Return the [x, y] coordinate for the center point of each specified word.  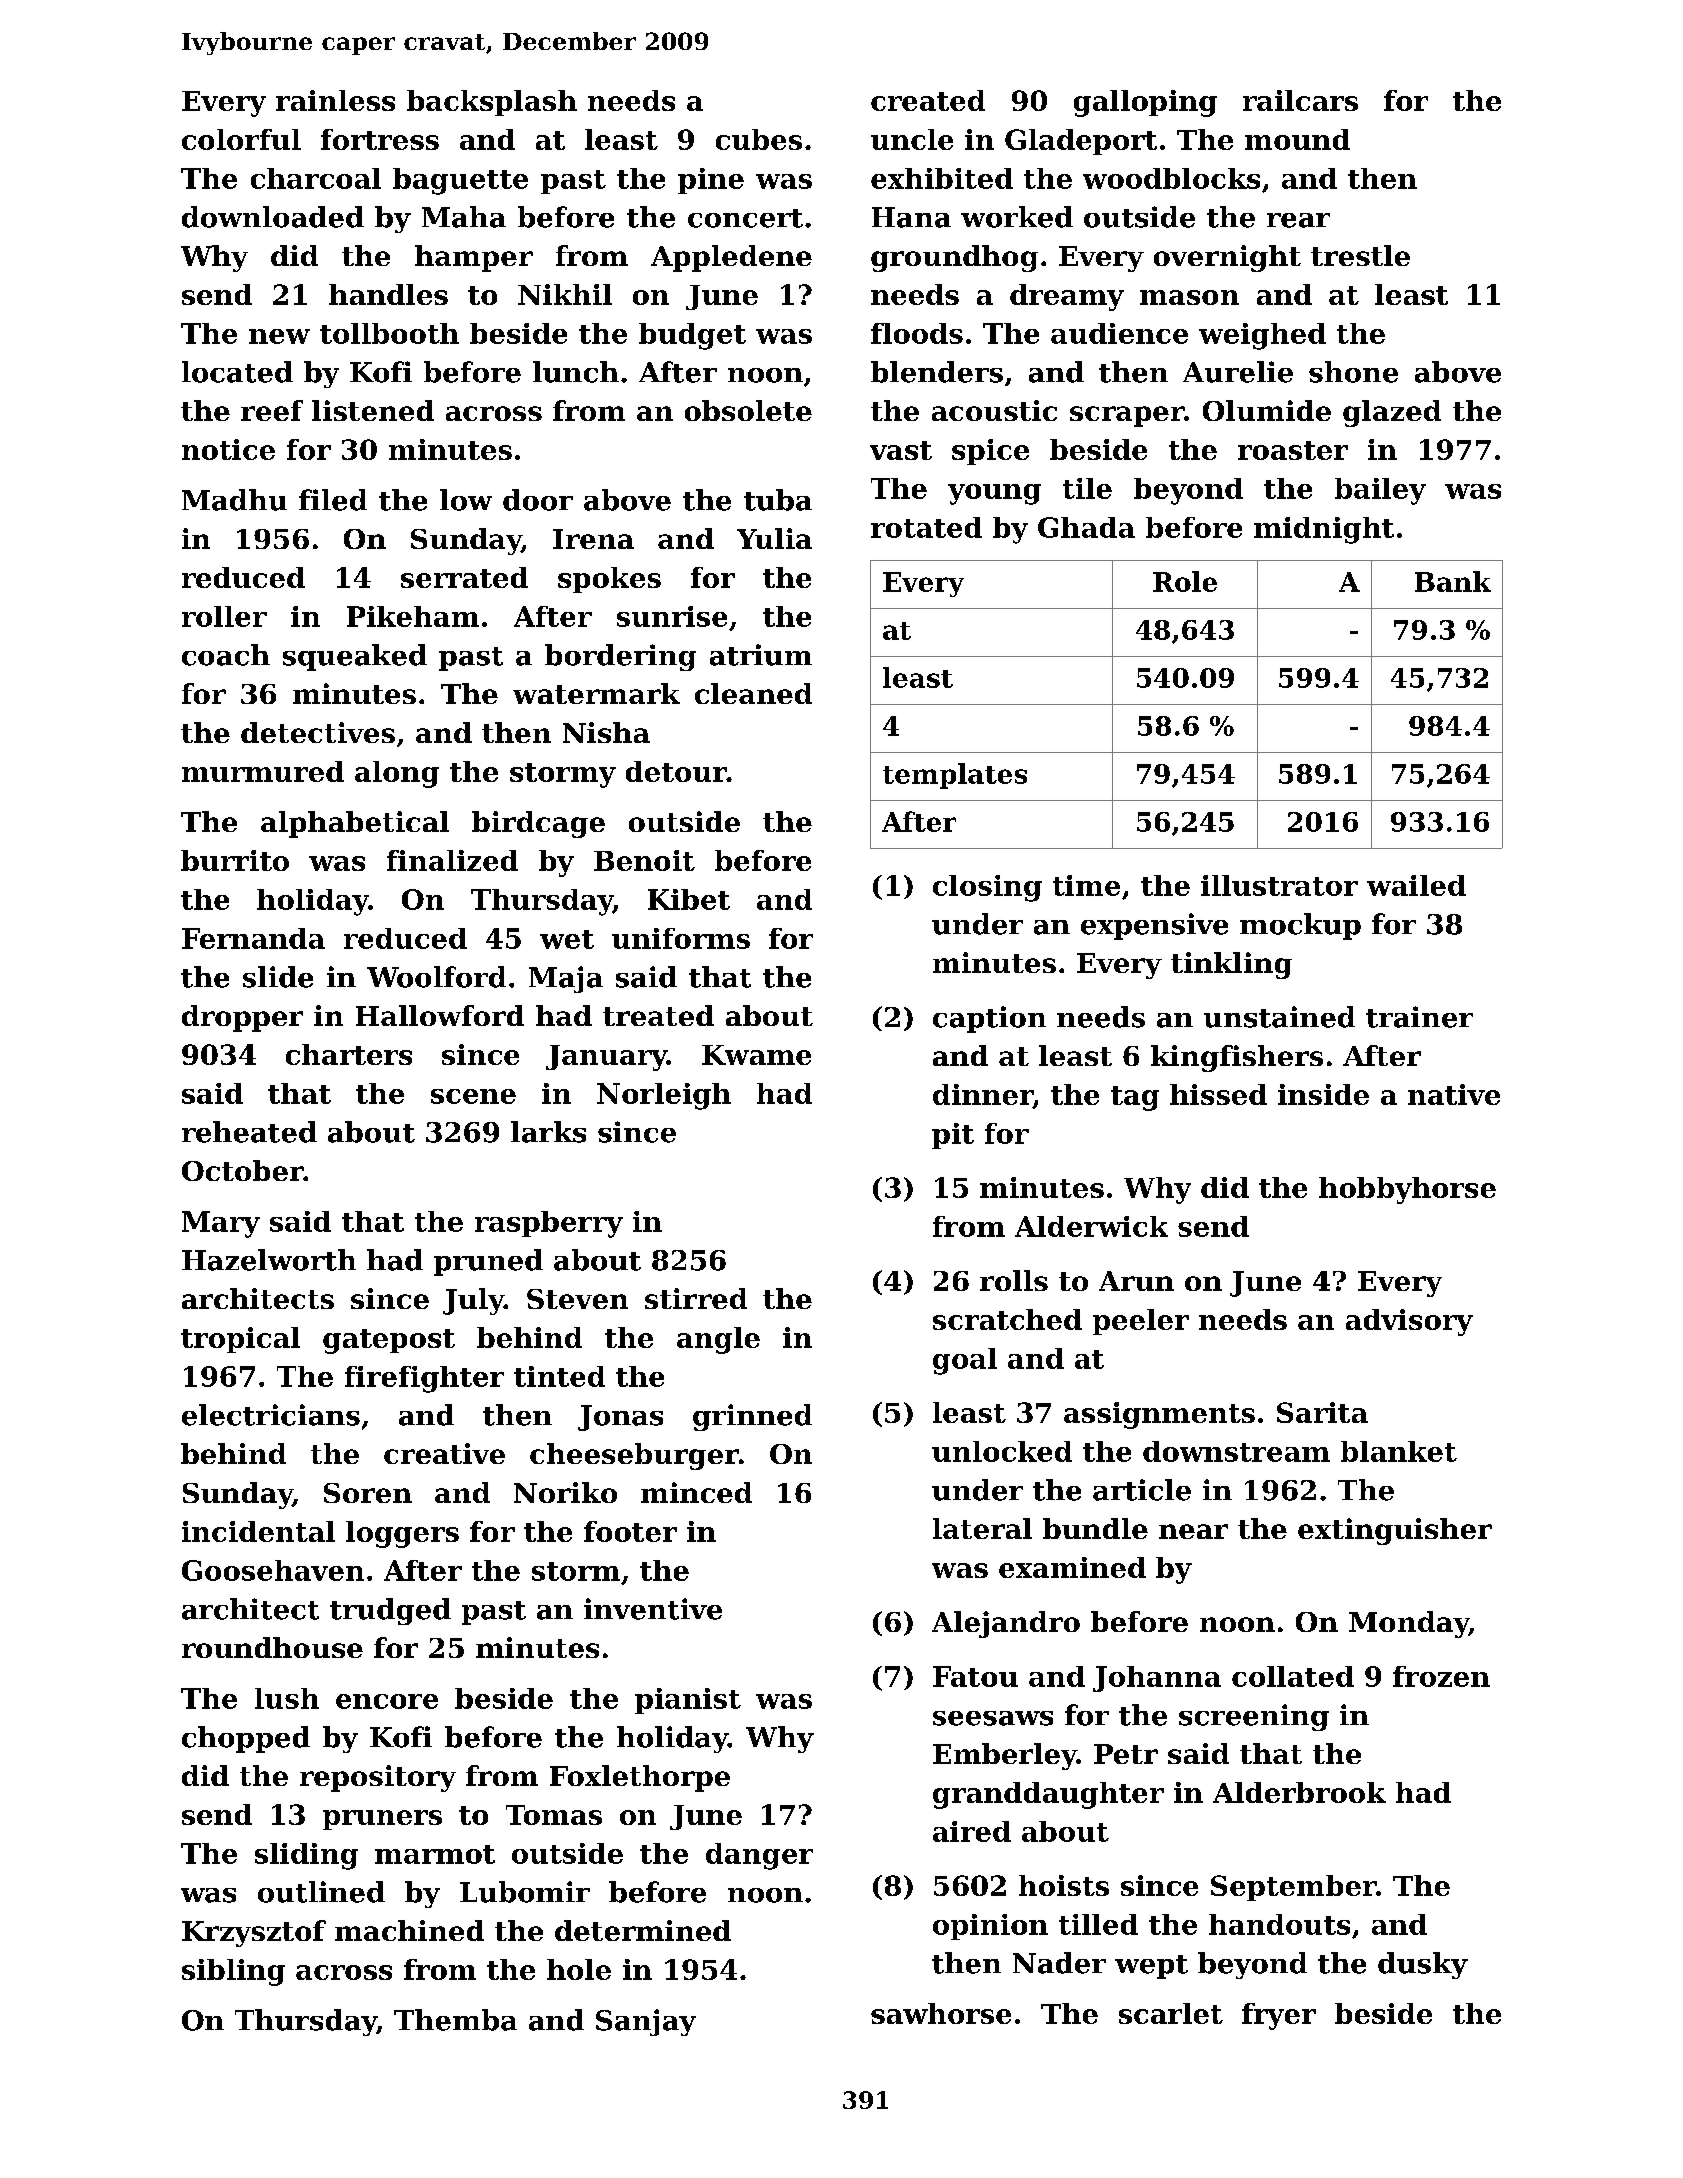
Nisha [606, 732]
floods [917, 333]
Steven [577, 1299]
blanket [1399, 1451]
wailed [1416, 885]
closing [987, 888]
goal [965, 1361]
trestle [1360, 255]
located [237, 372]
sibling [233, 1972]
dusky [1423, 1965]
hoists [1064, 1885]
